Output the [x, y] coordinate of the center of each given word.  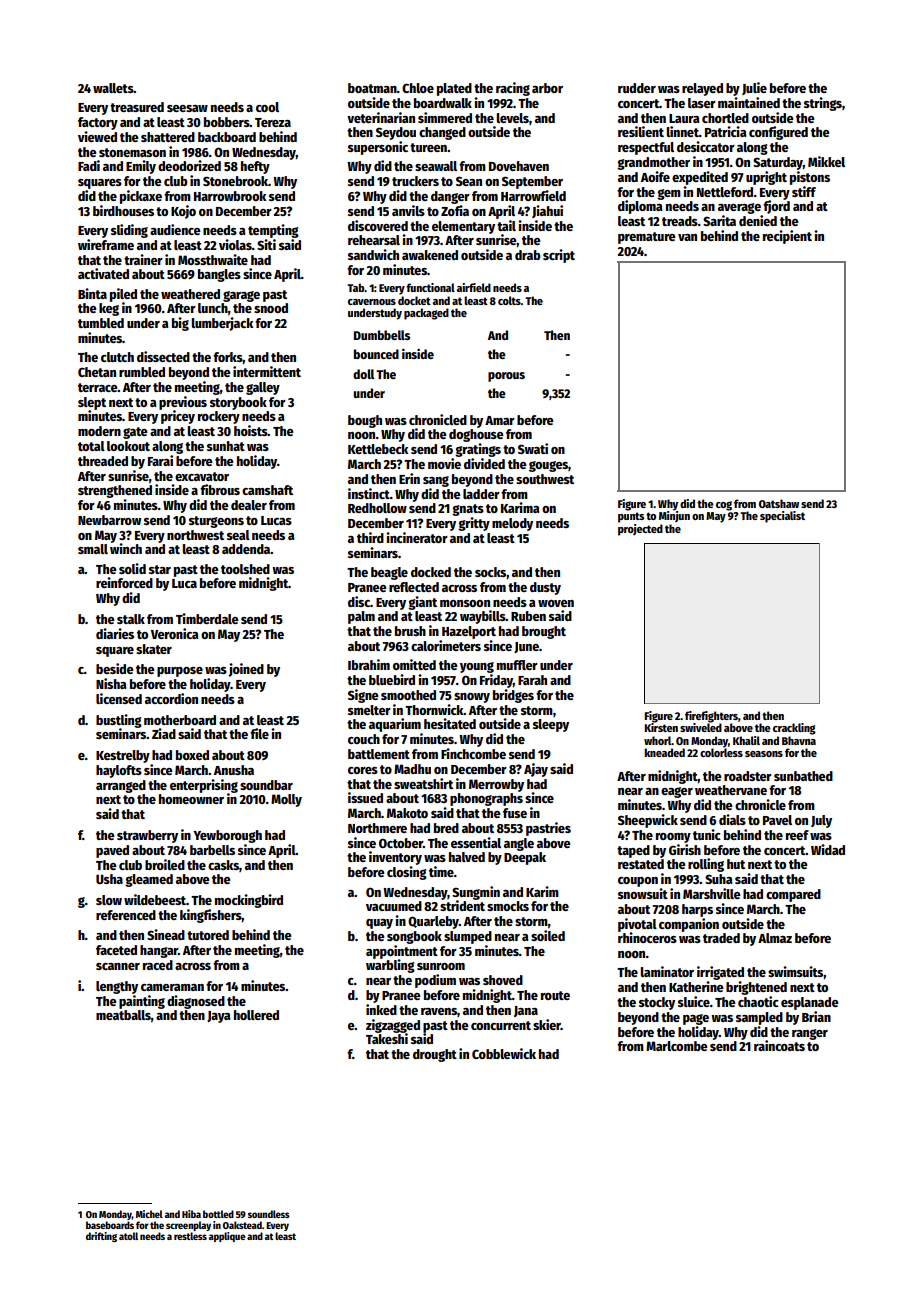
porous [506, 377]
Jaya [218, 1017]
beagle [389, 573]
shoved [503, 980]
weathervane [731, 790]
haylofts [119, 771]
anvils [408, 210]
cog [724, 506]
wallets [113, 88]
